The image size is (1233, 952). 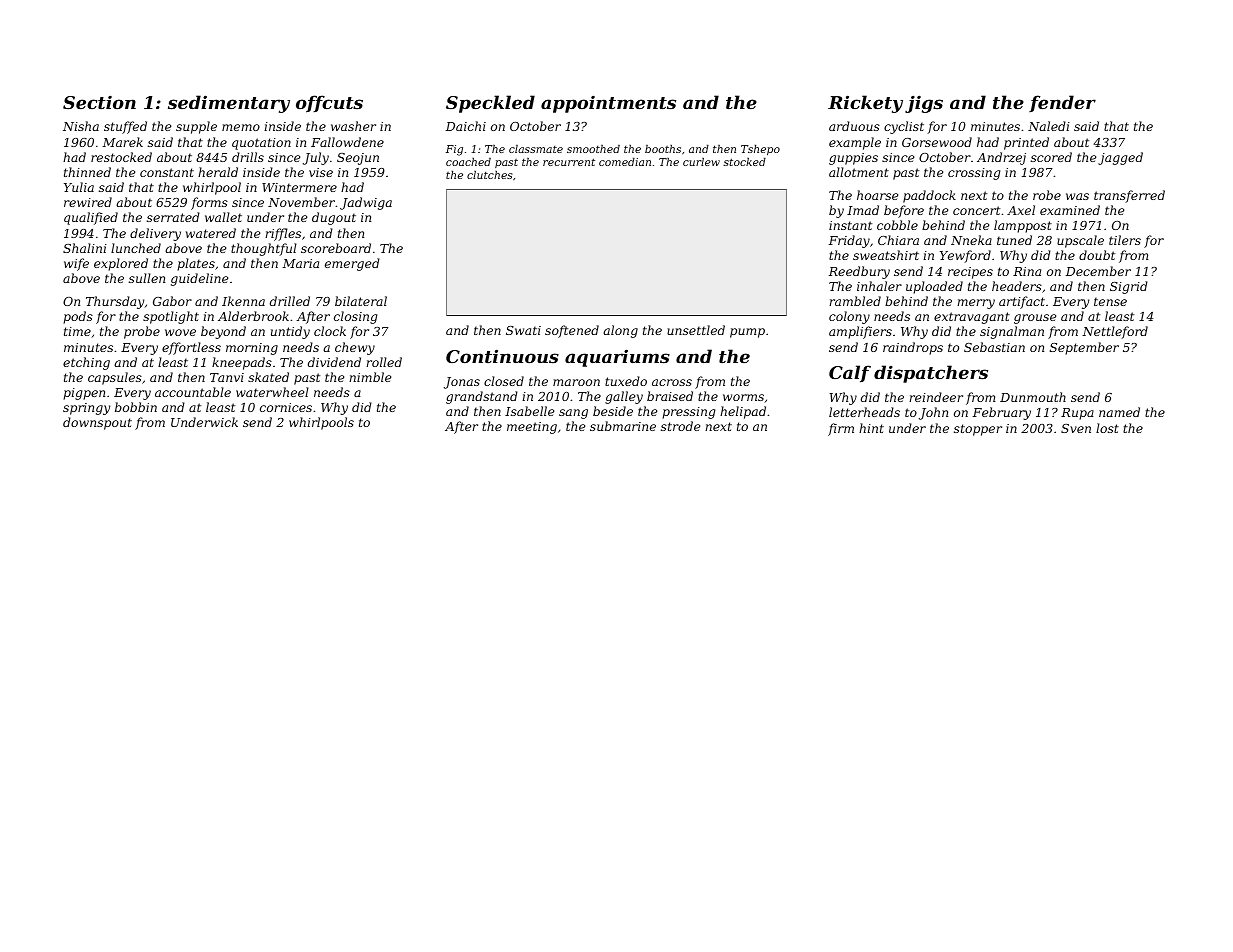 I want to click on arduous, so click(x=854, y=126).
